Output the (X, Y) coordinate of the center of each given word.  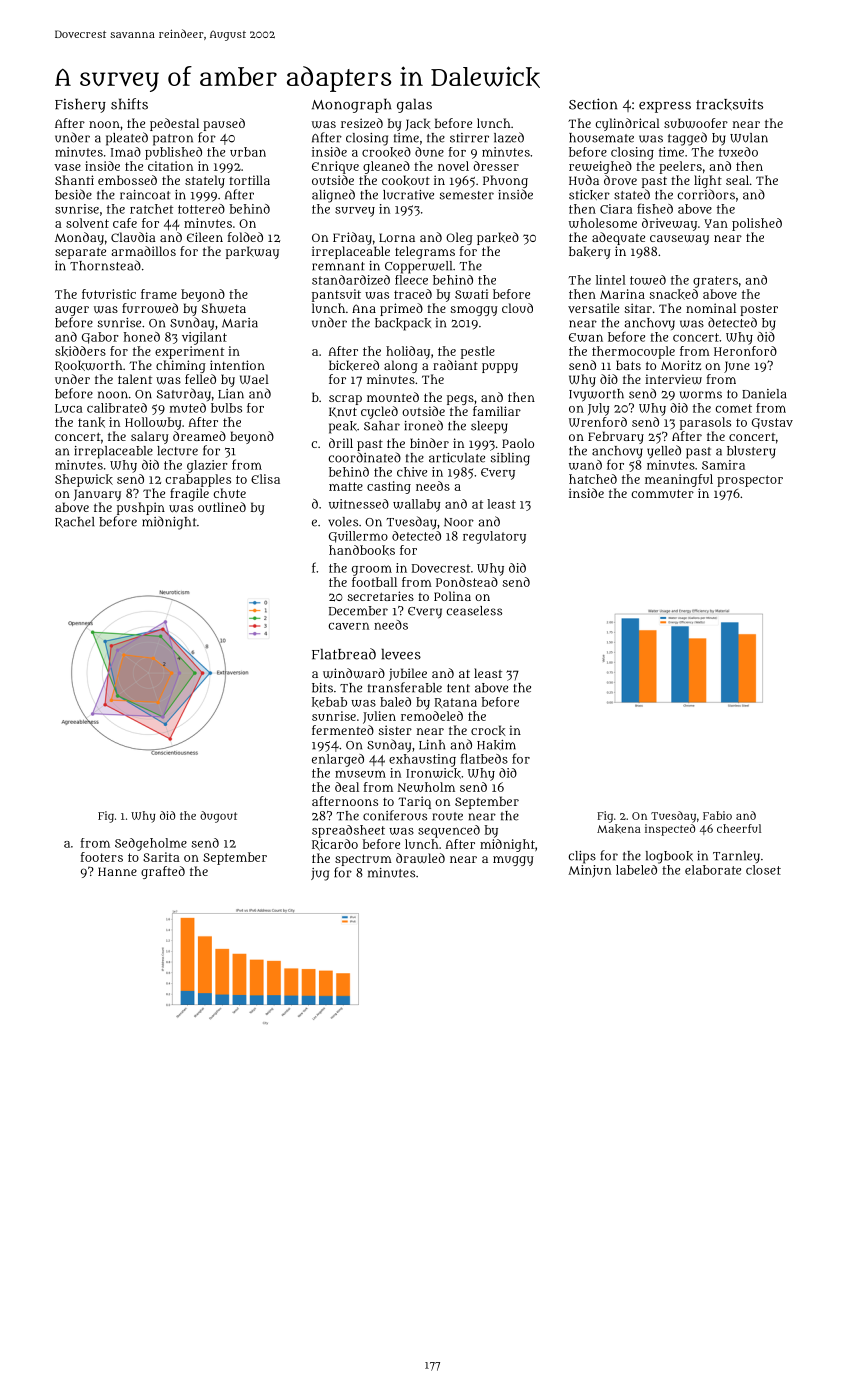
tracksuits (729, 104)
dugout (218, 817)
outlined (222, 507)
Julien (379, 717)
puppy (500, 368)
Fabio (717, 815)
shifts (129, 104)
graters (715, 282)
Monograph (351, 105)
